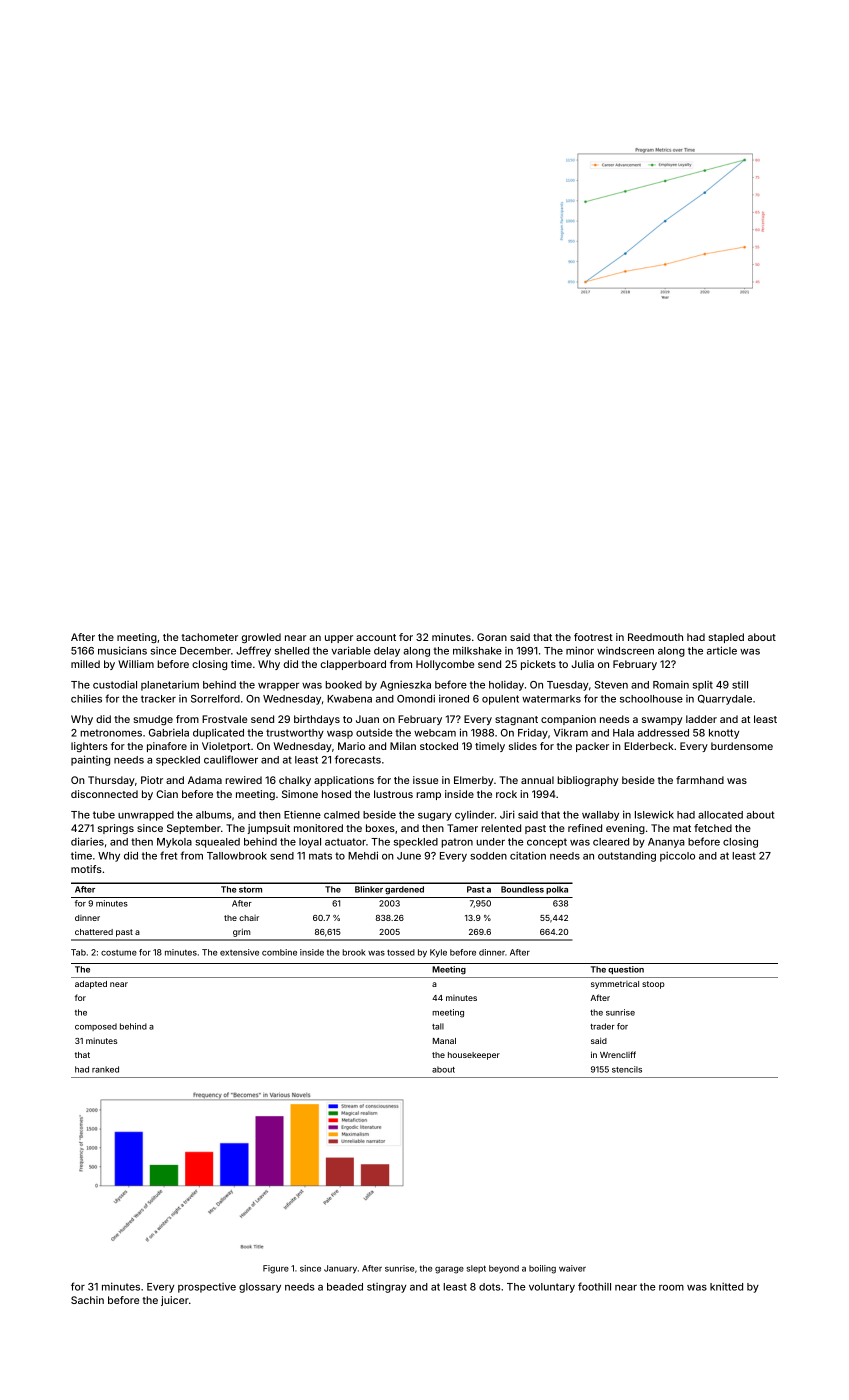 Image resolution: width=849 pixels, height=1400 pixels. What do you see at coordinates (250, 890) in the page?
I see `storm` at bounding box center [250, 890].
